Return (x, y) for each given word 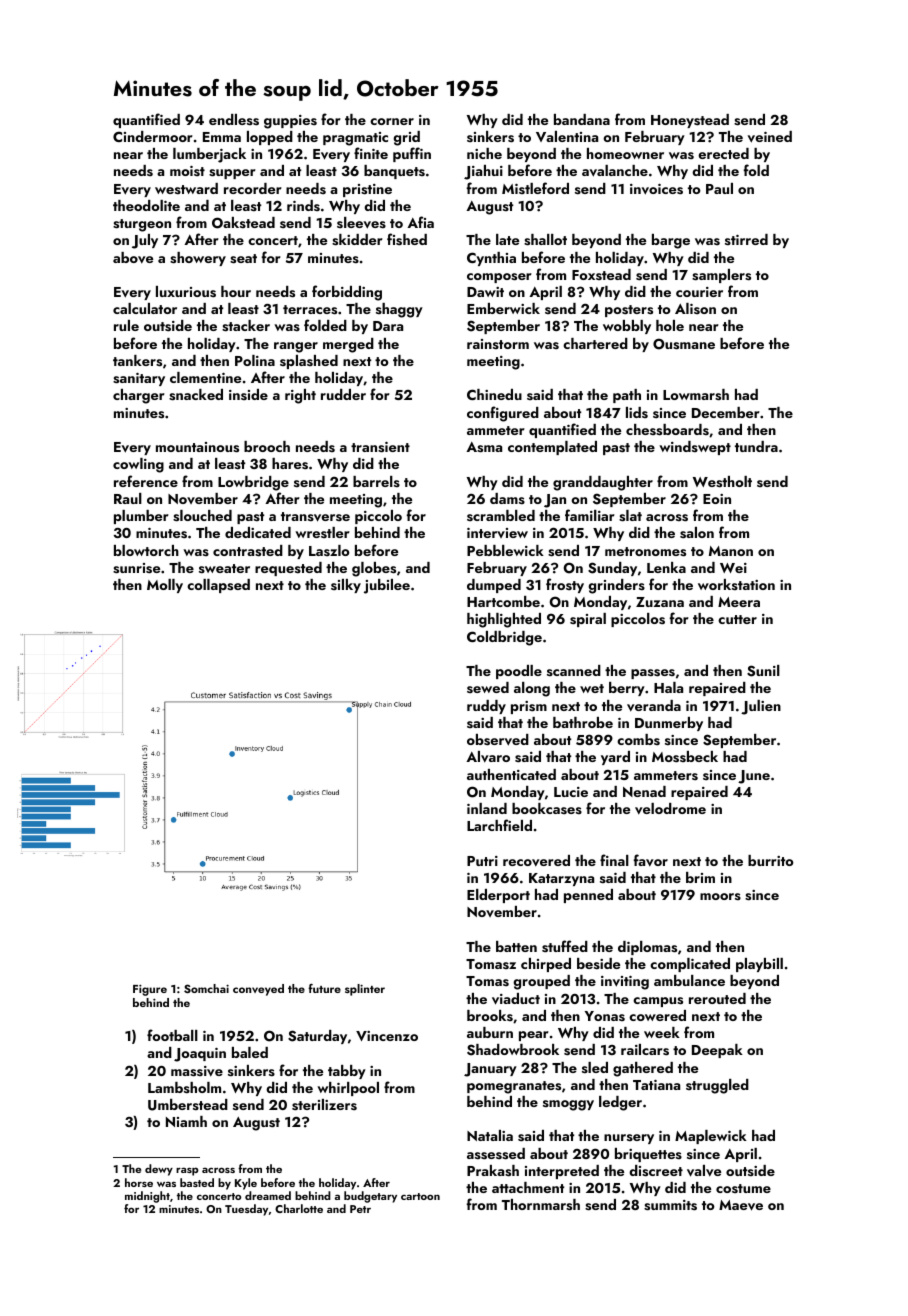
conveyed (258, 990)
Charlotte (299, 1208)
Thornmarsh (541, 1205)
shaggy (399, 310)
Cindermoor (153, 136)
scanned (574, 670)
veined (770, 137)
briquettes (648, 1155)
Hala (668, 687)
